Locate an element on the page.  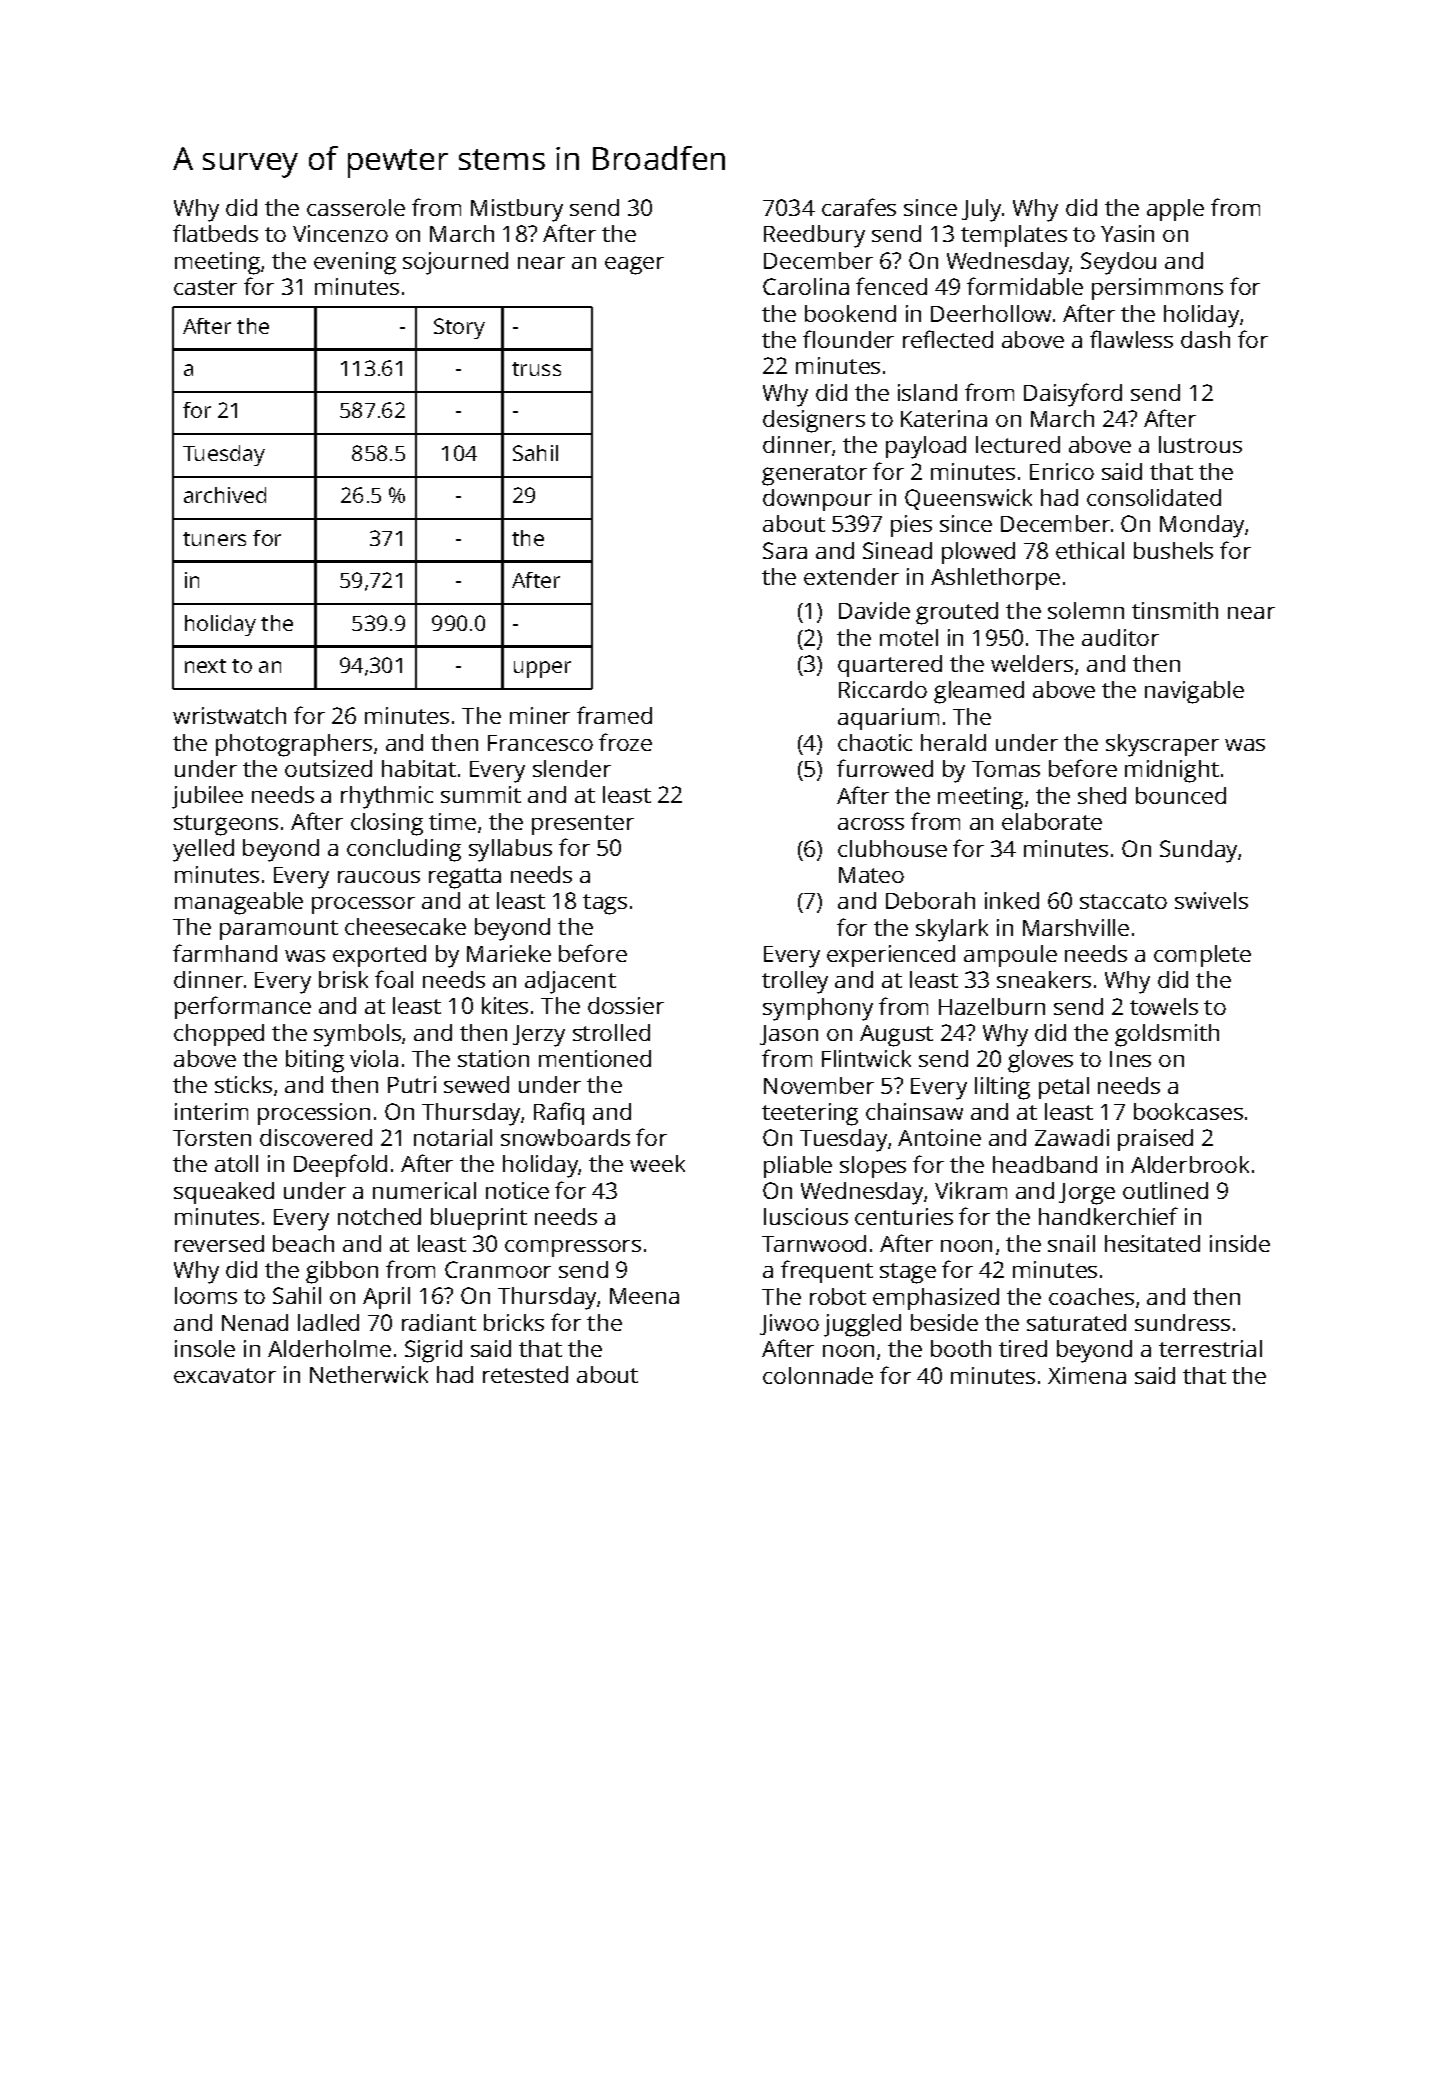
Mateo is located at coordinates (871, 875).
